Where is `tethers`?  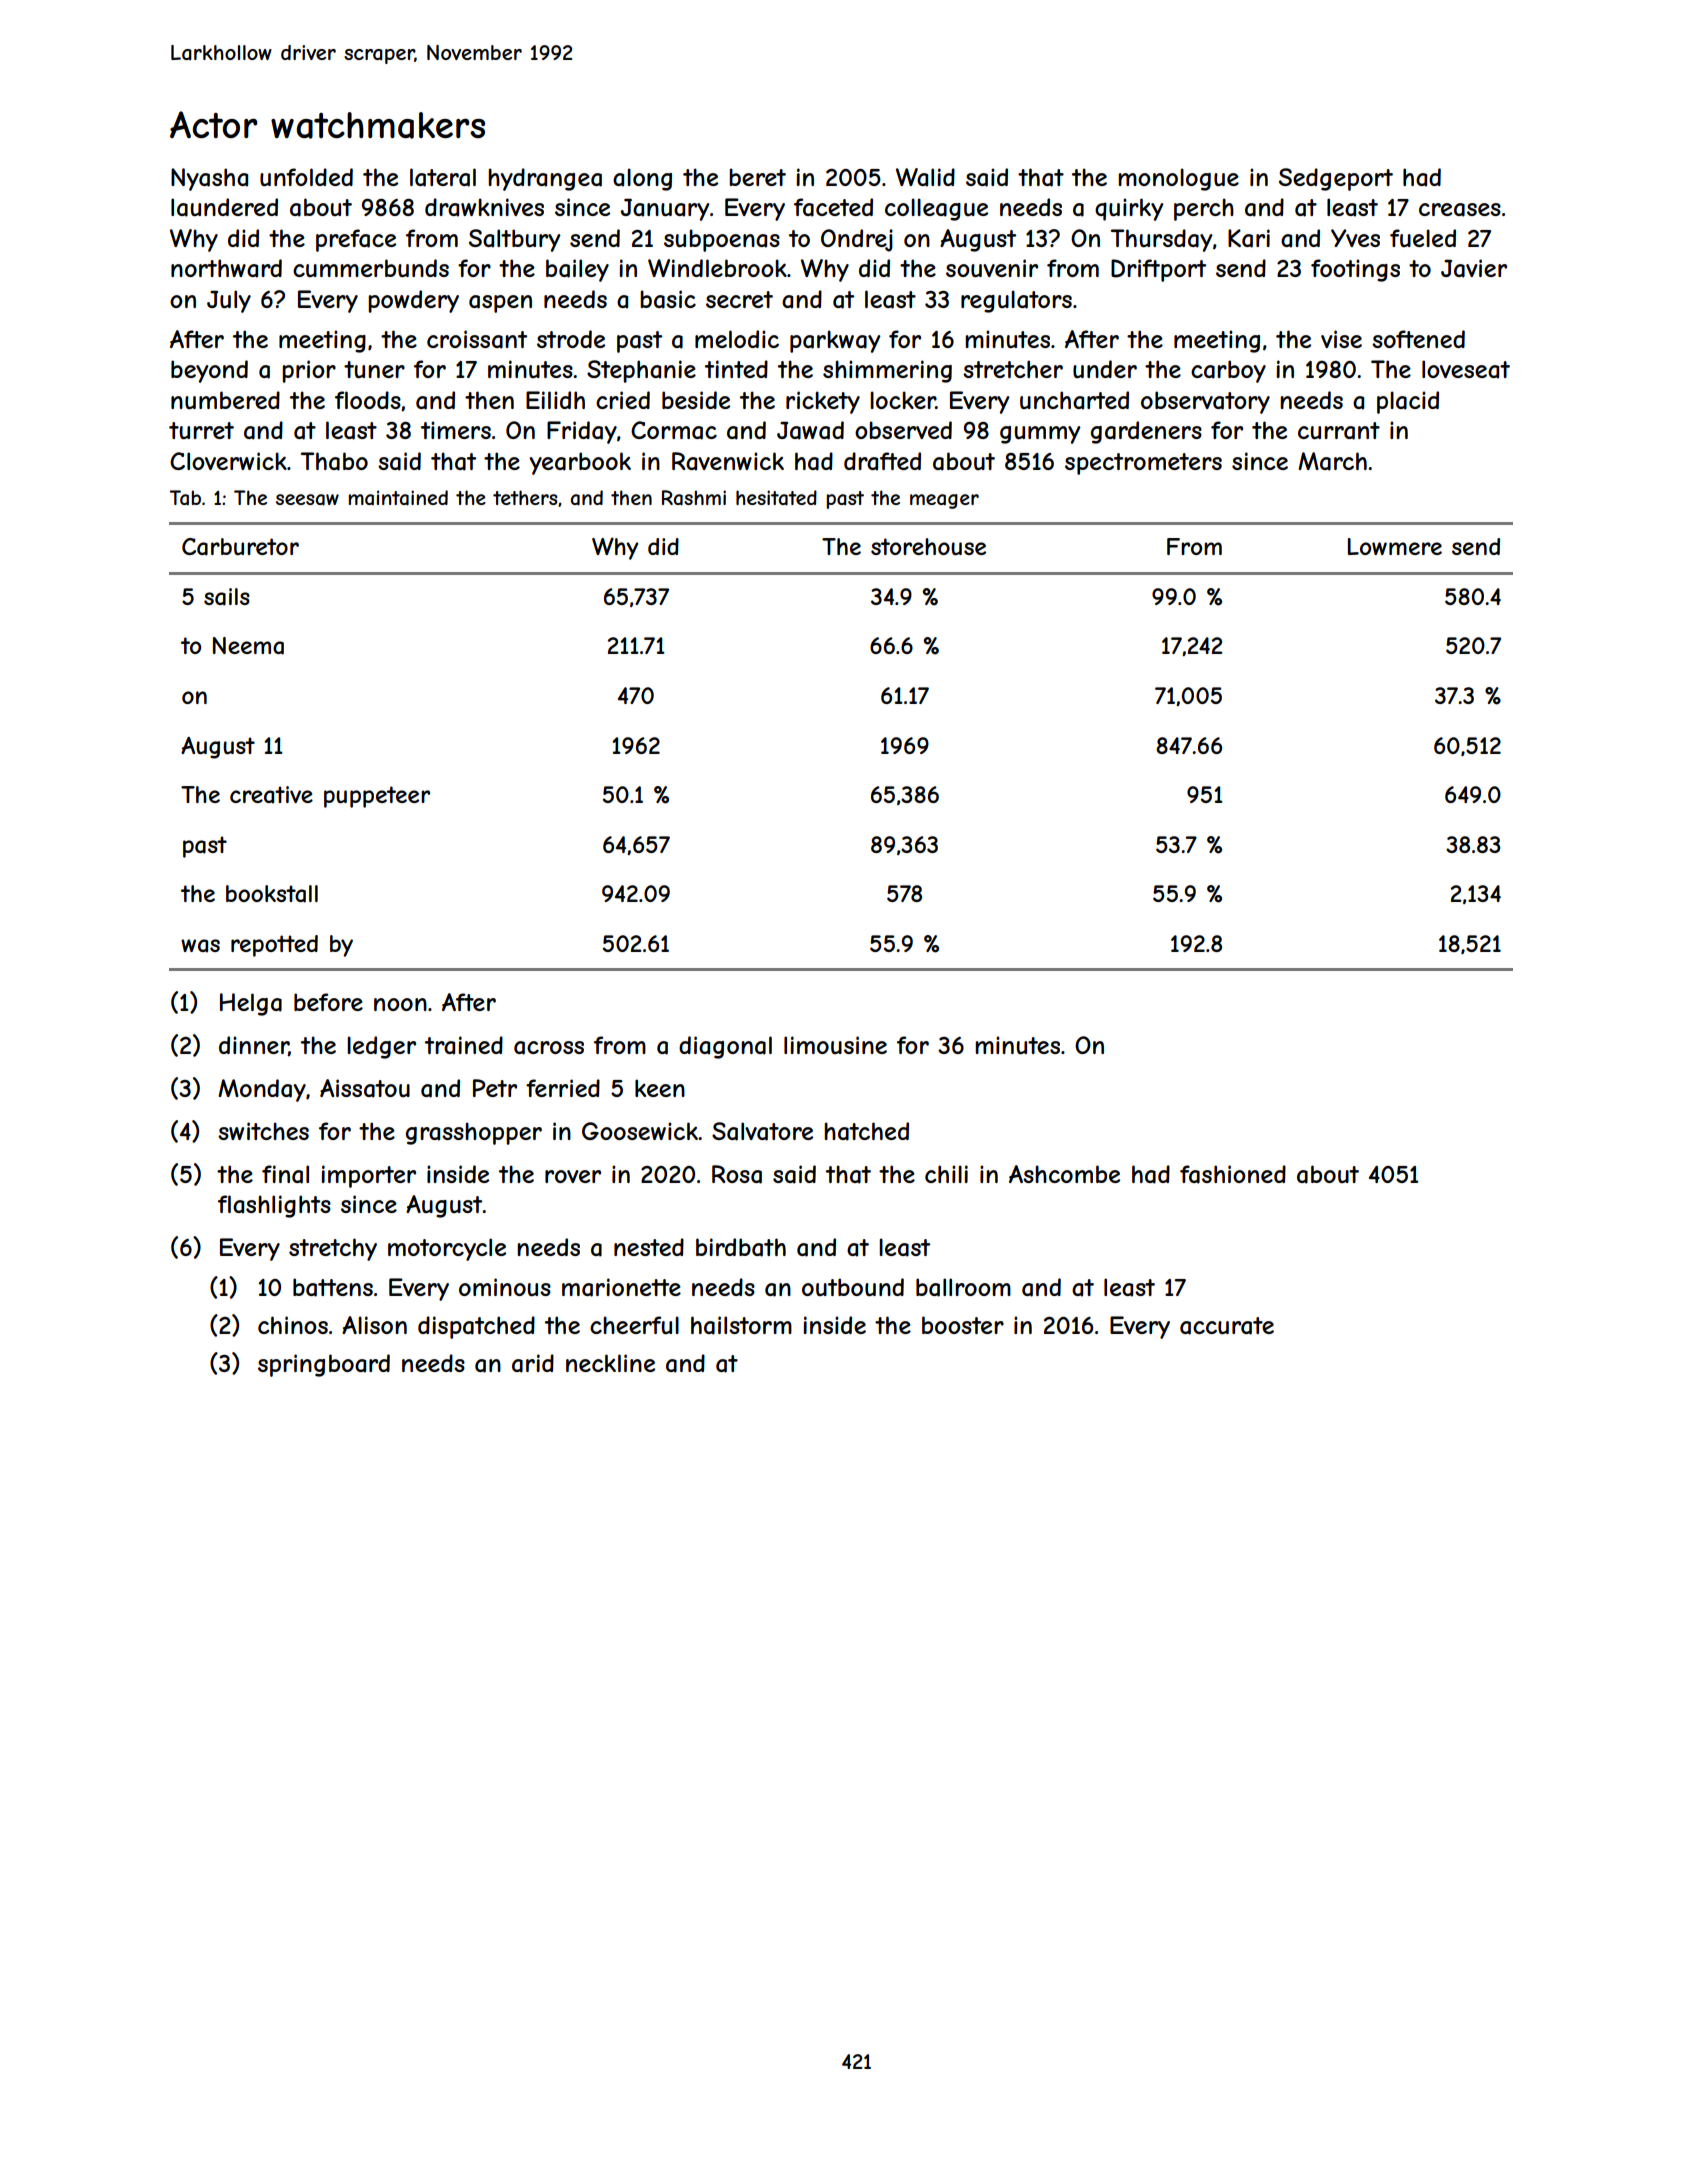
tethers is located at coordinates (525, 497).
